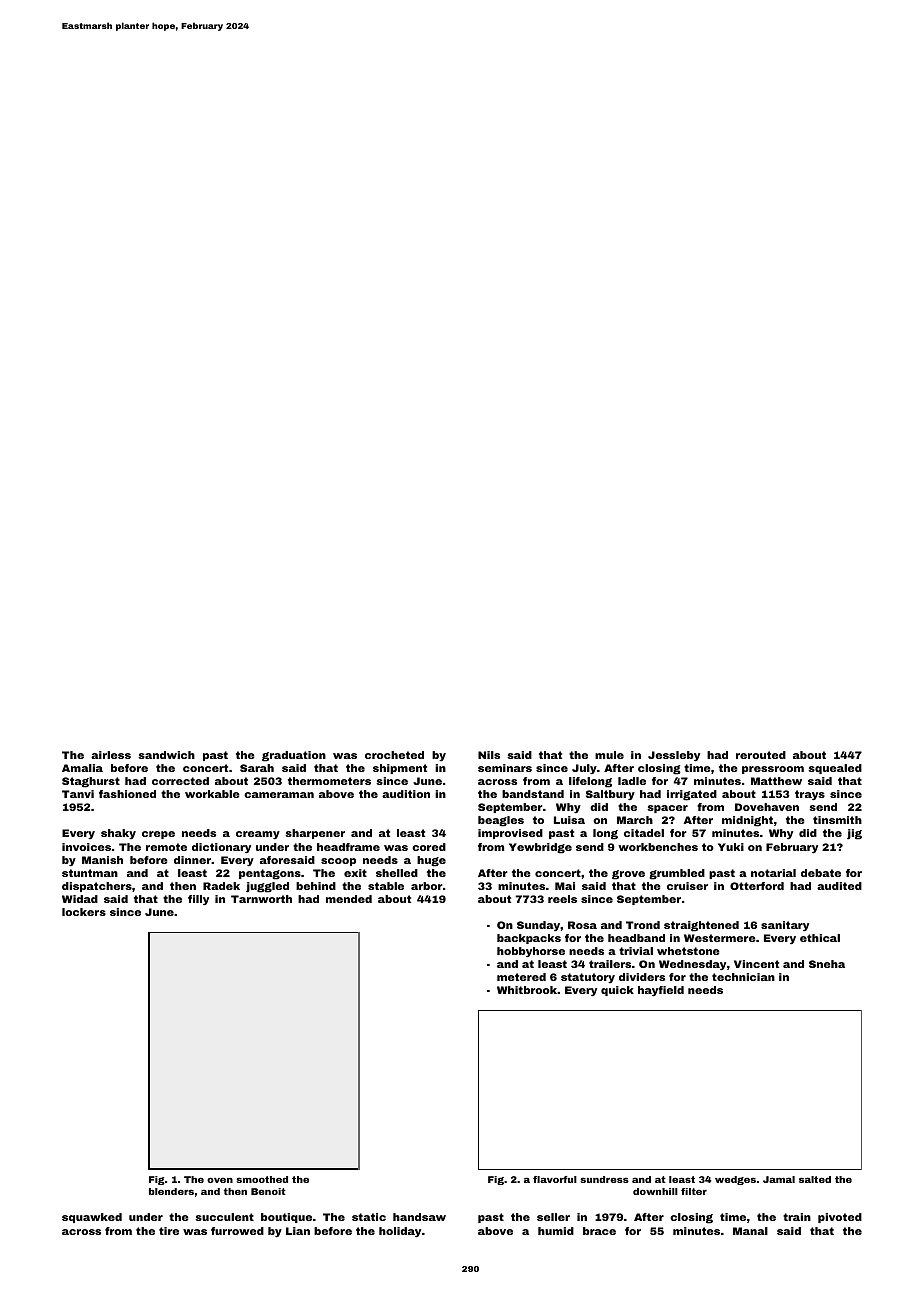 The image size is (924, 1308). Describe the element at coordinates (171, 1191) in the page. I see `blenders` at that location.
